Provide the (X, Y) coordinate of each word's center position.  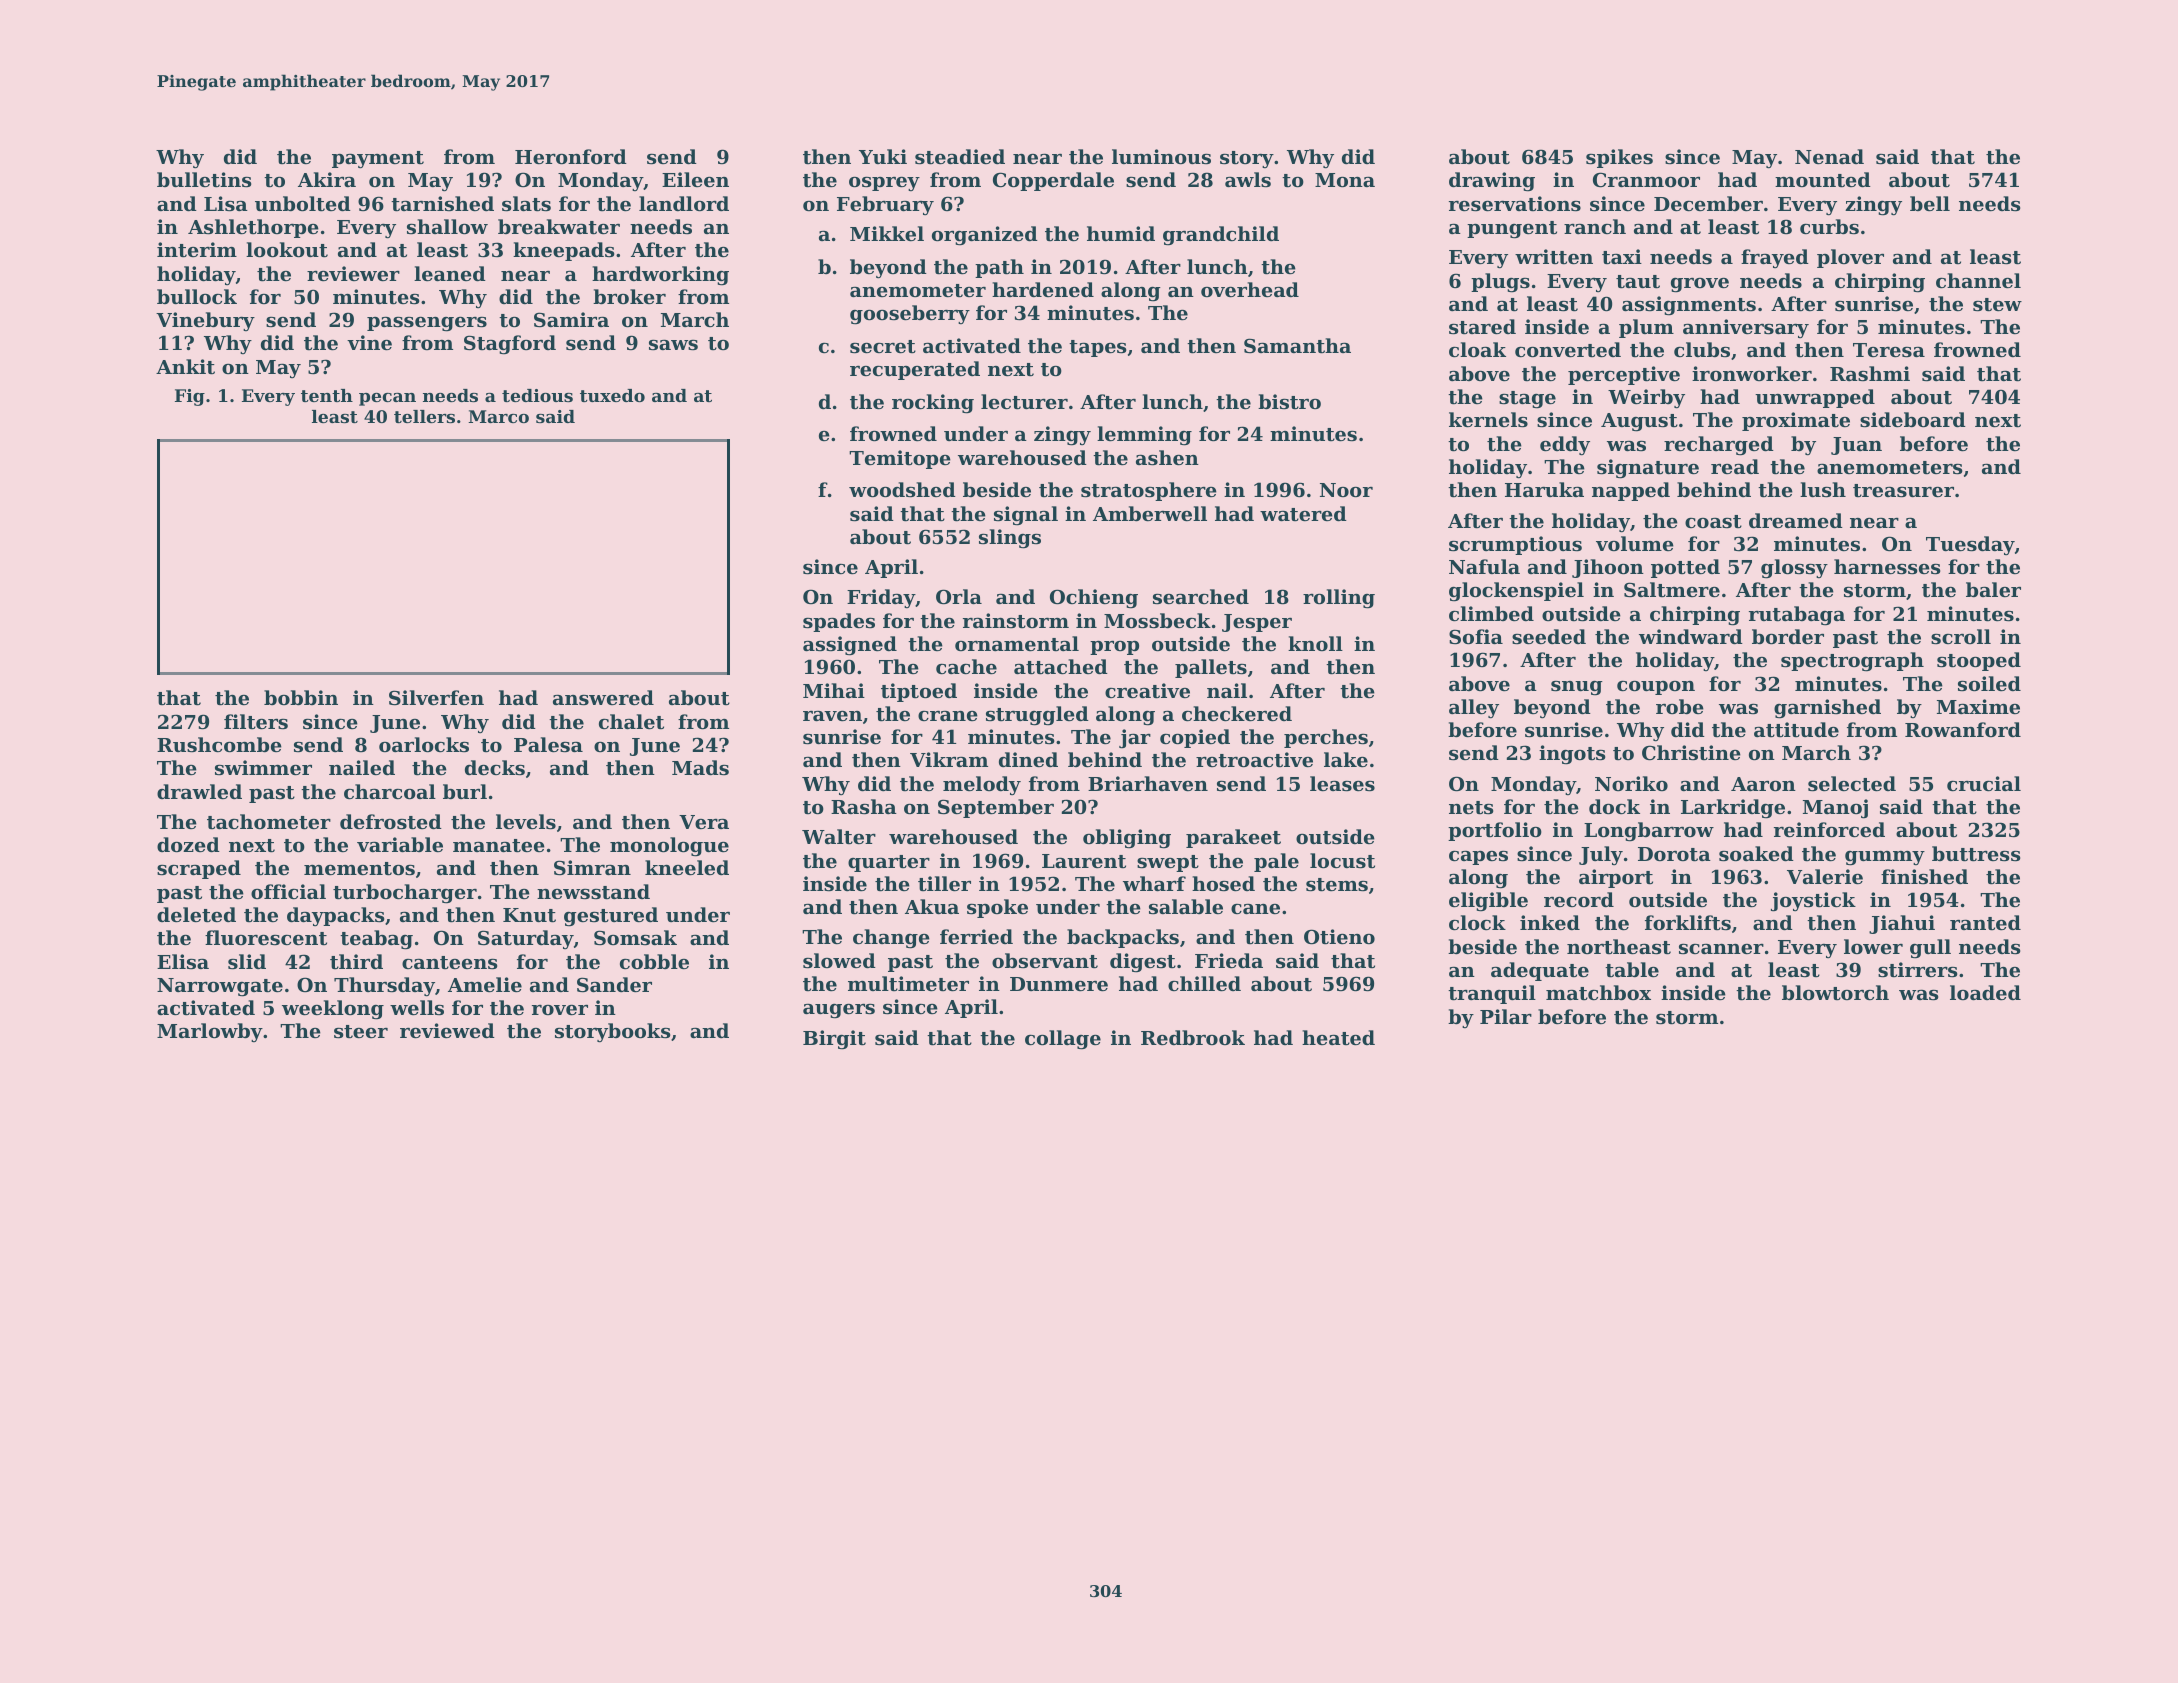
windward (1691, 636)
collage (1063, 1040)
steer (361, 1032)
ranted (1985, 922)
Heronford (571, 156)
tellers (424, 416)
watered (1303, 514)
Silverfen (436, 697)
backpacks (1123, 938)
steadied (960, 157)
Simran (592, 867)
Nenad (1829, 156)
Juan (1856, 446)
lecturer (1024, 402)
